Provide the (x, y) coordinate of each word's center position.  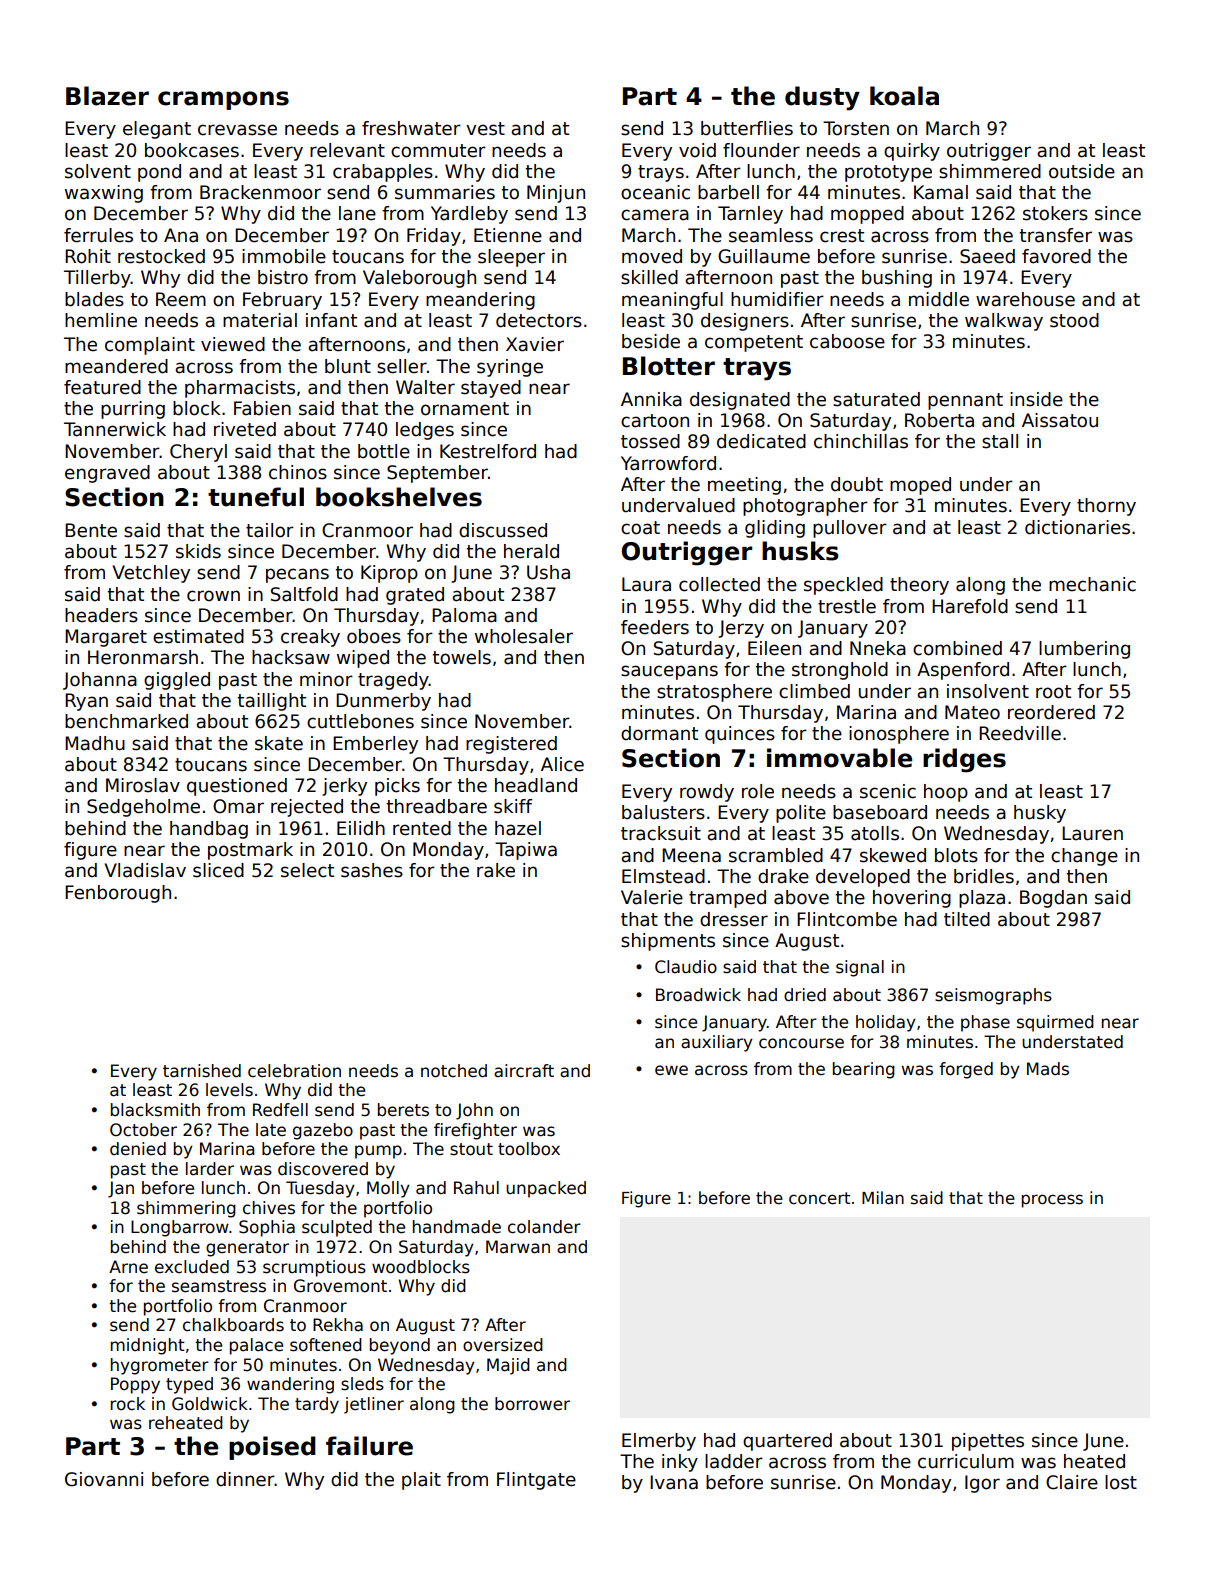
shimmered (990, 171)
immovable (839, 758)
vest (485, 129)
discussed (503, 530)
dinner (245, 1479)
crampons (223, 100)
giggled (177, 681)
